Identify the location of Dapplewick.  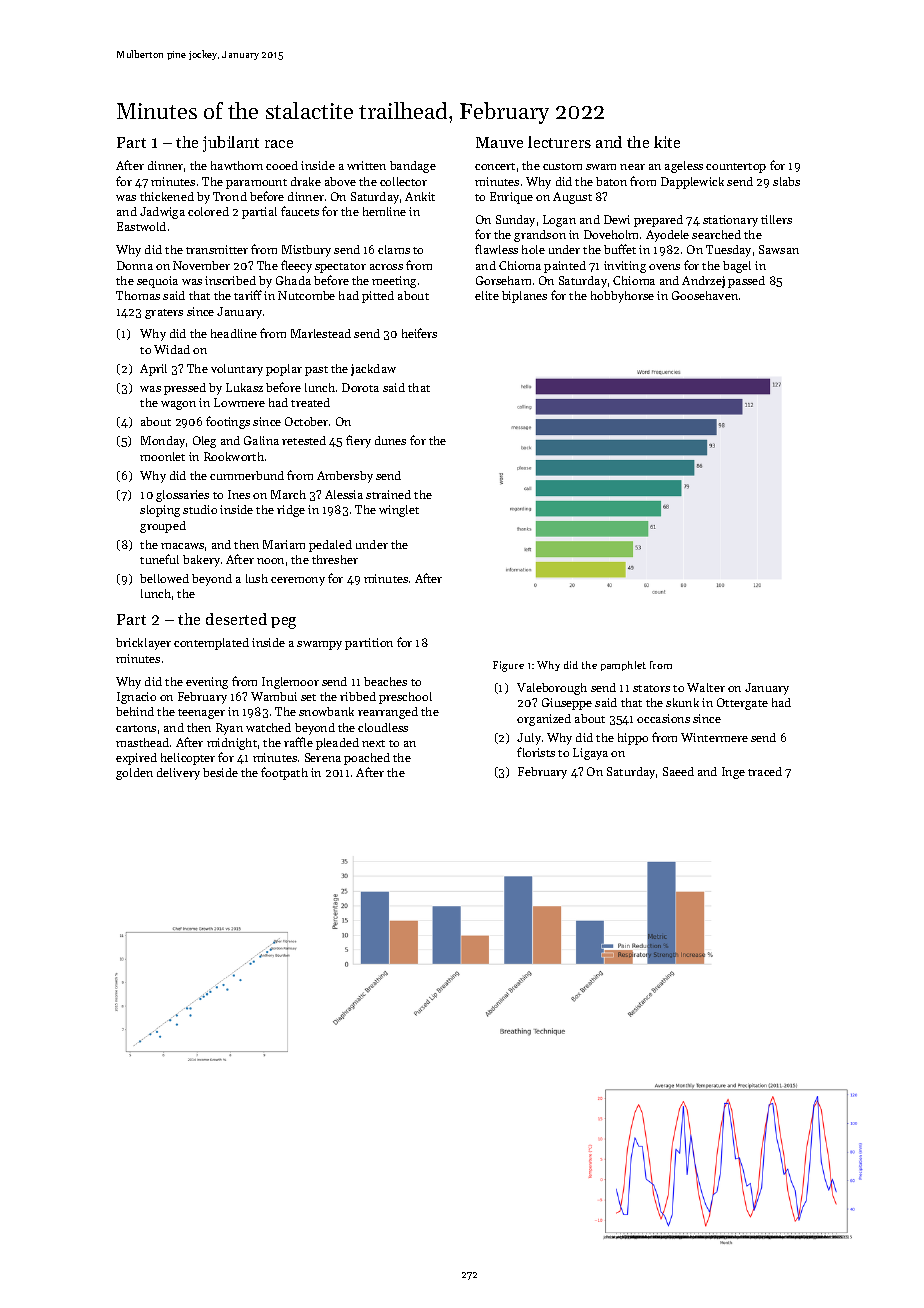
(692, 183).
